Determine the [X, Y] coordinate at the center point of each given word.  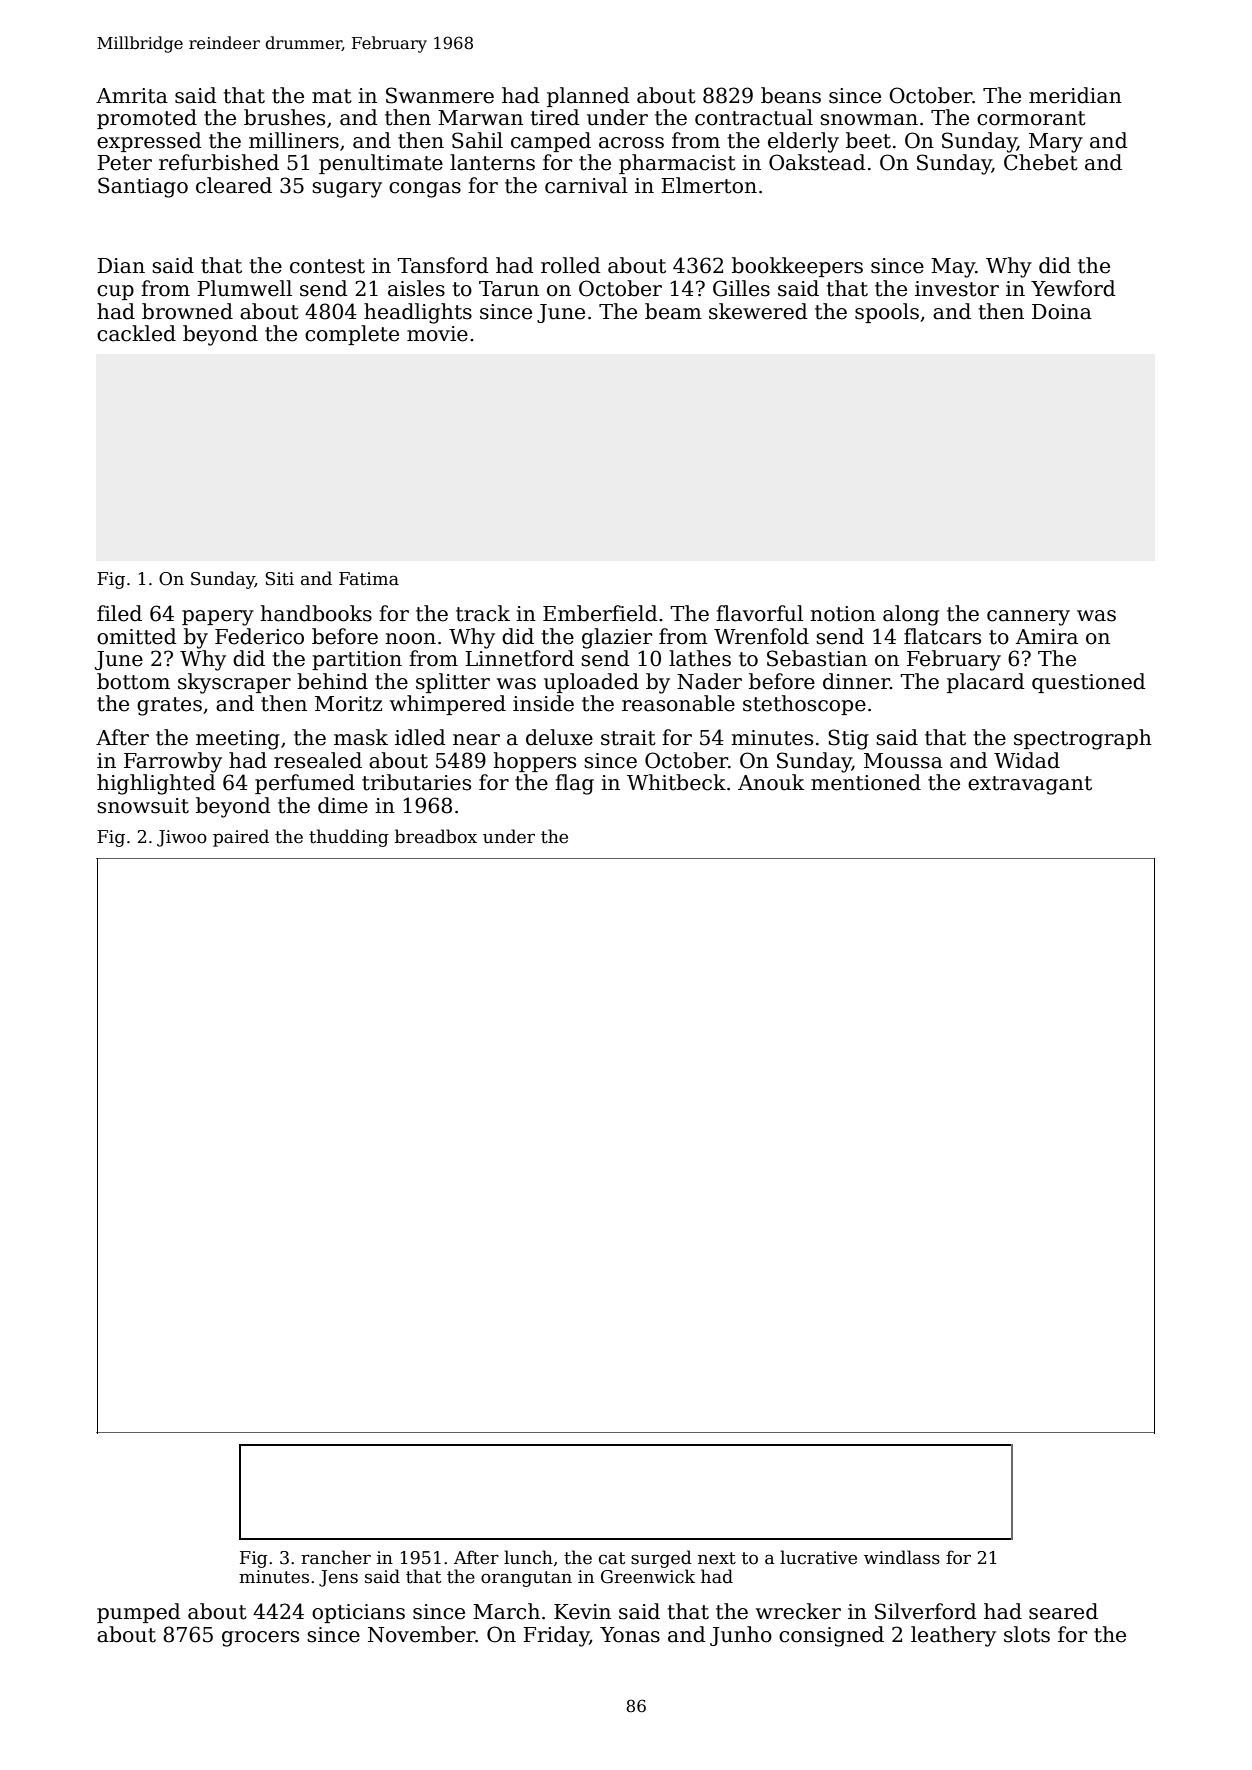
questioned [1089, 683]
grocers [260, 1639]
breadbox [436, 836]
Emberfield [600, 613]
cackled [136, 333]
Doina [1062, 312]
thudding [349, 838]
